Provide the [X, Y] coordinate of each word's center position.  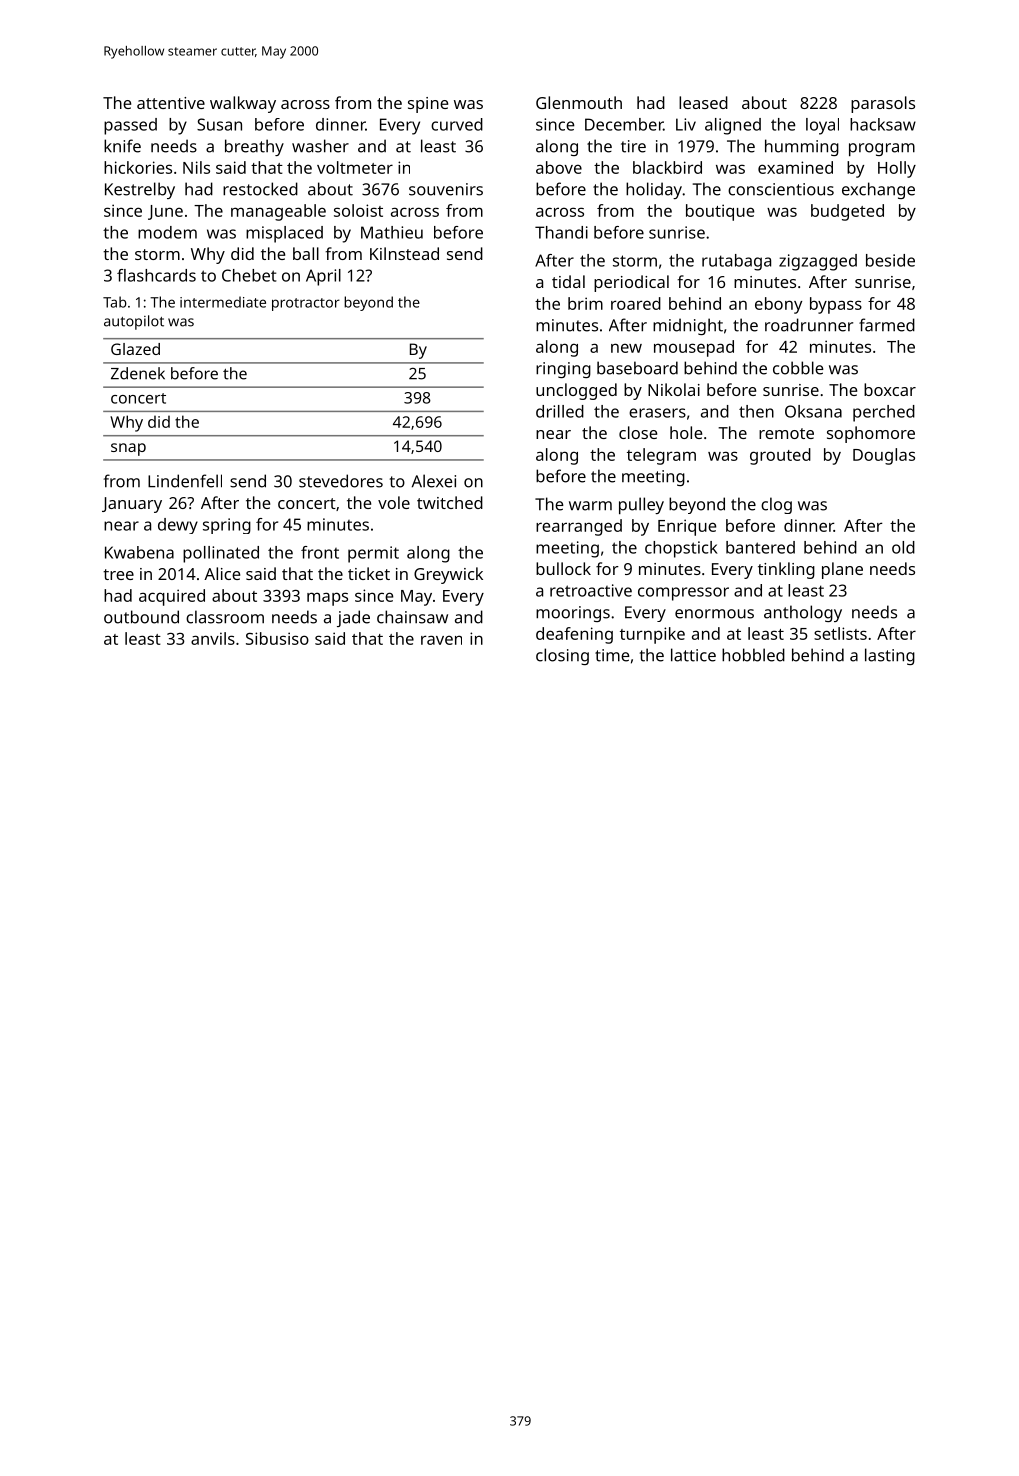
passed [130, 126]
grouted [780, 456]
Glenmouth [579, 102]
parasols [883, 104]
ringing [563, 370]
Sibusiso [277, 638]
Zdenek [138, 373]
